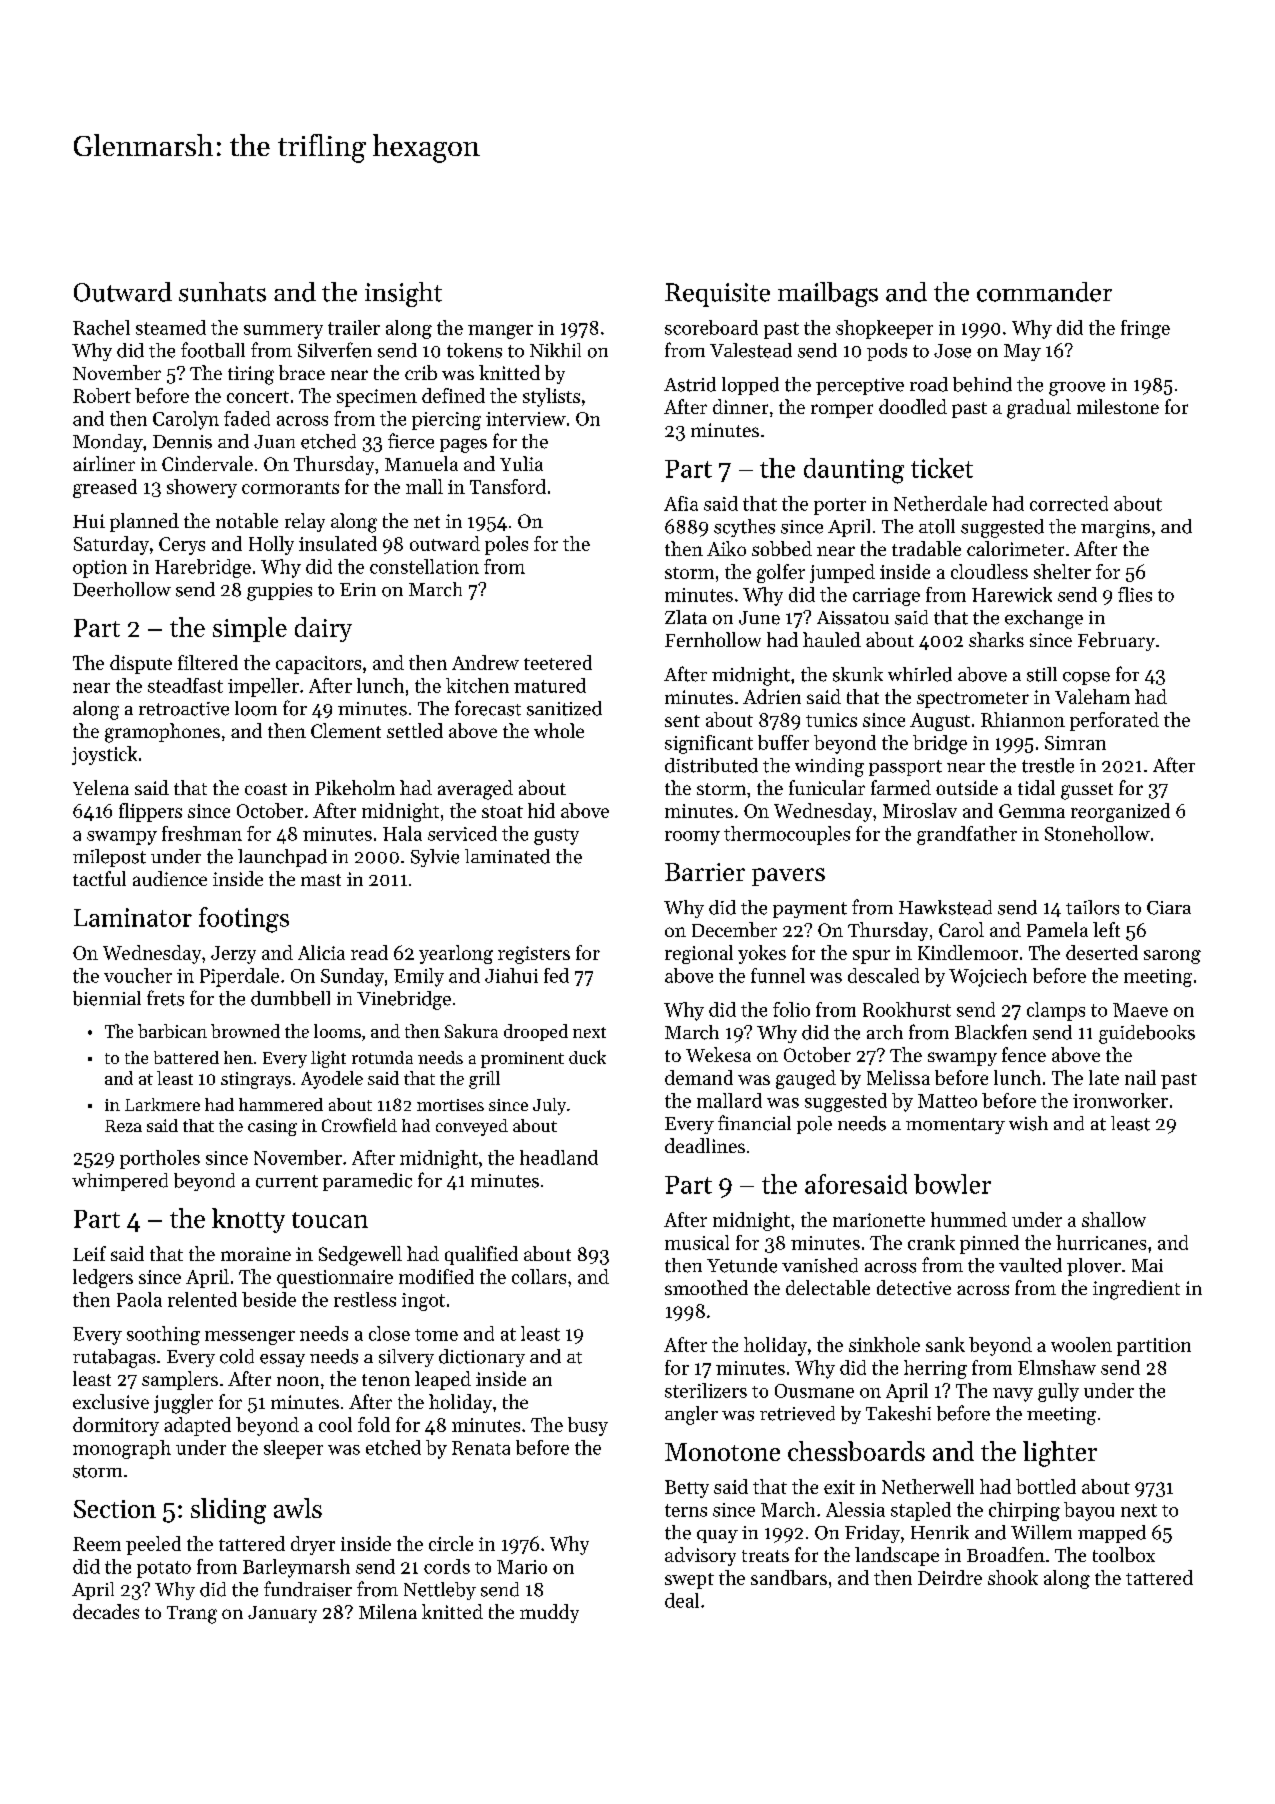  I want to click on sunhats, so click(222, 292).
